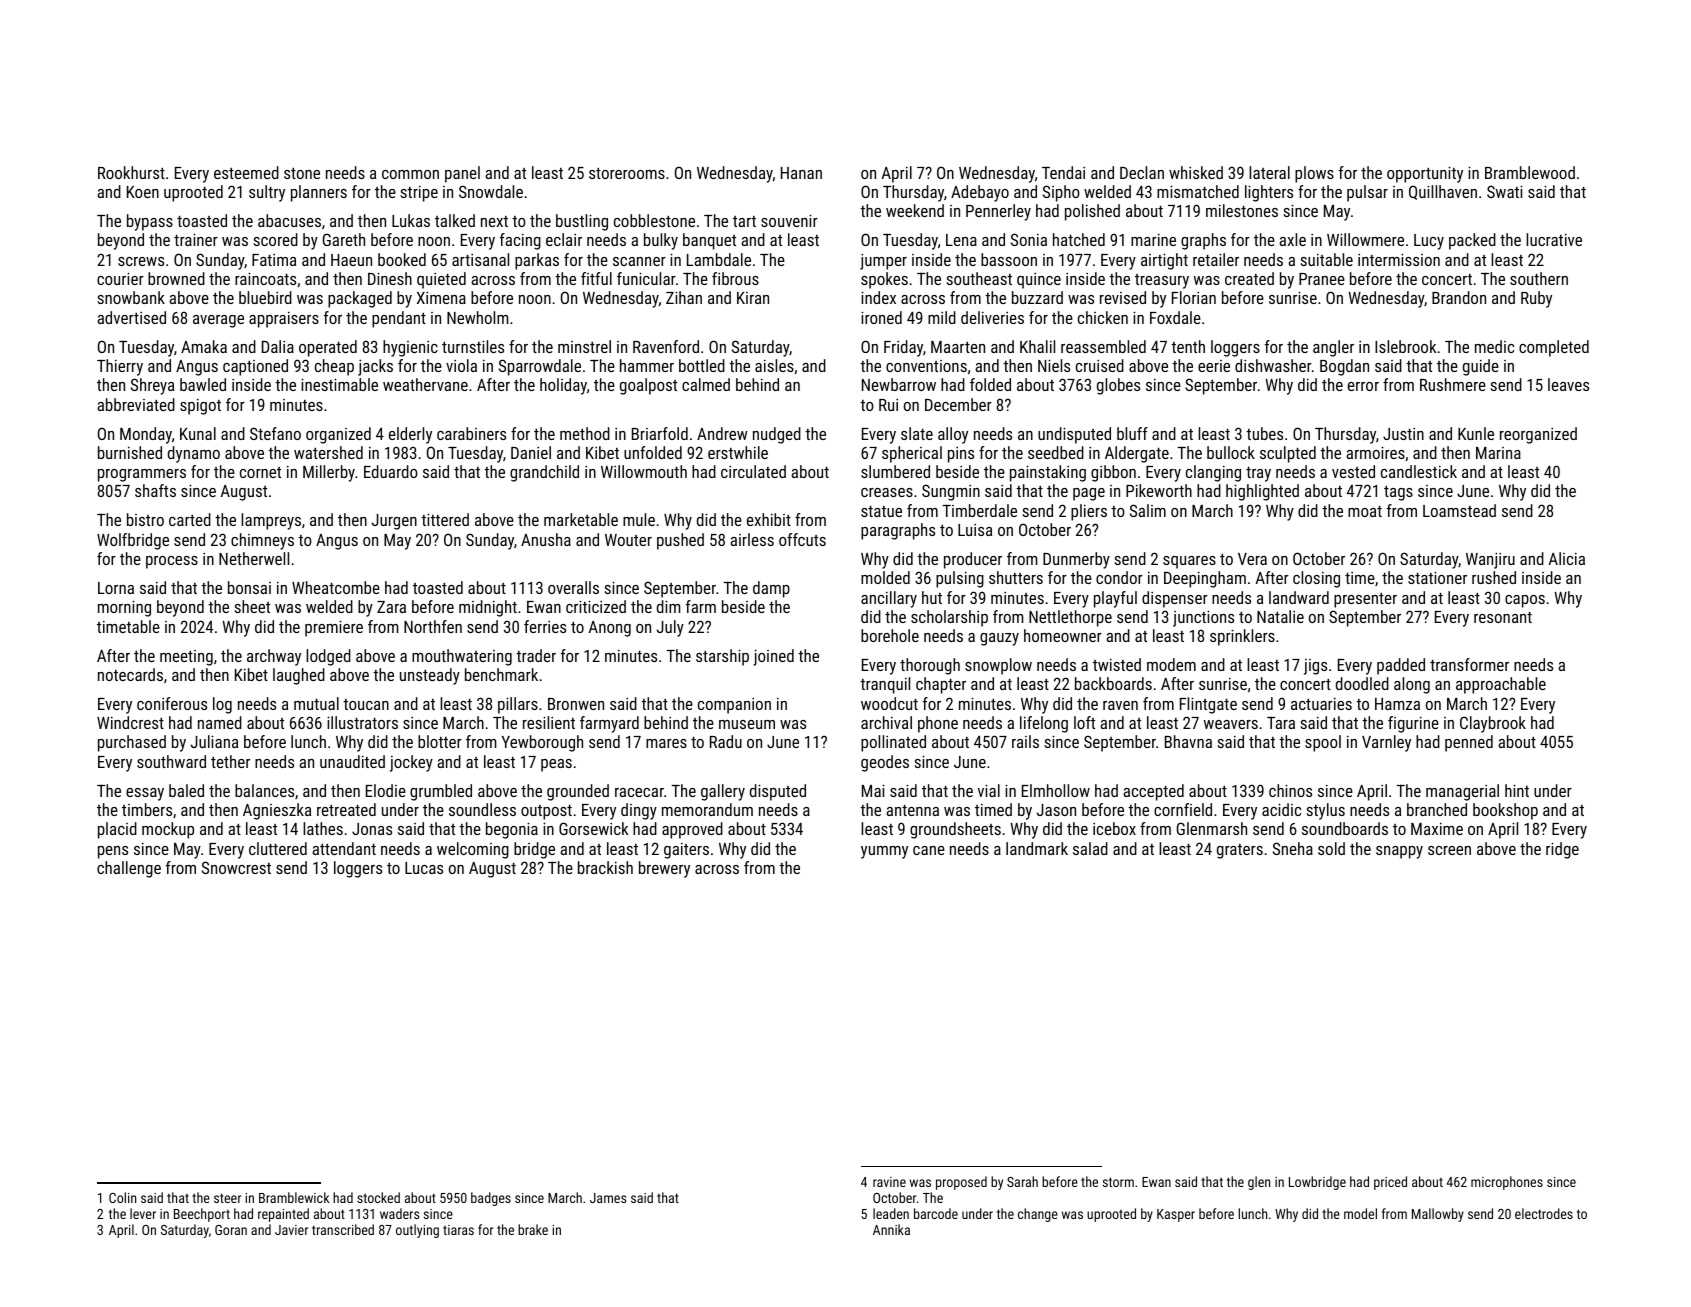 The height and width of the screenshot is (1307, 1691). I want to click on Windcrest, so click(130, 722).
